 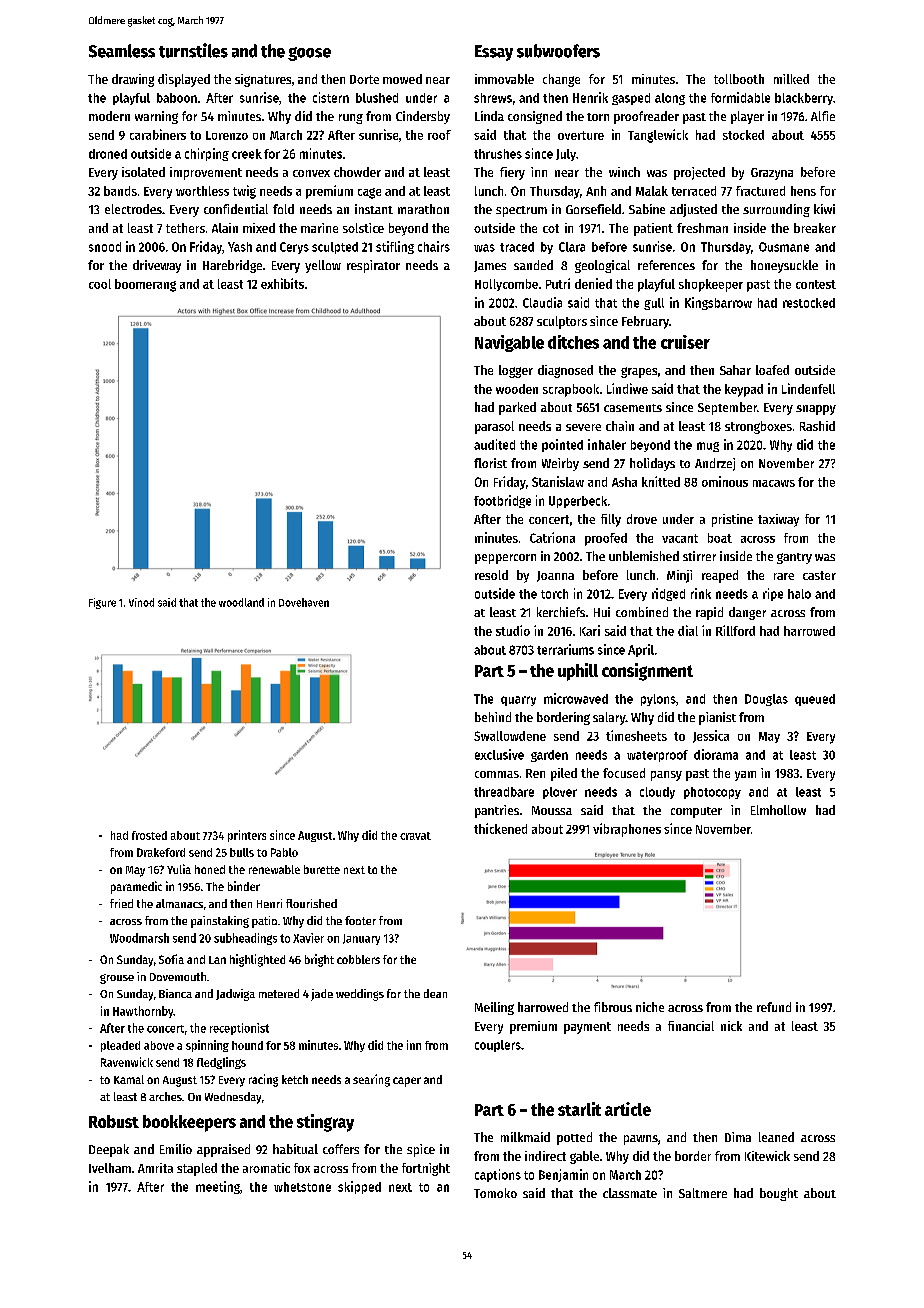 I want to click on Ivelham, so click(x=110, y=1168).
